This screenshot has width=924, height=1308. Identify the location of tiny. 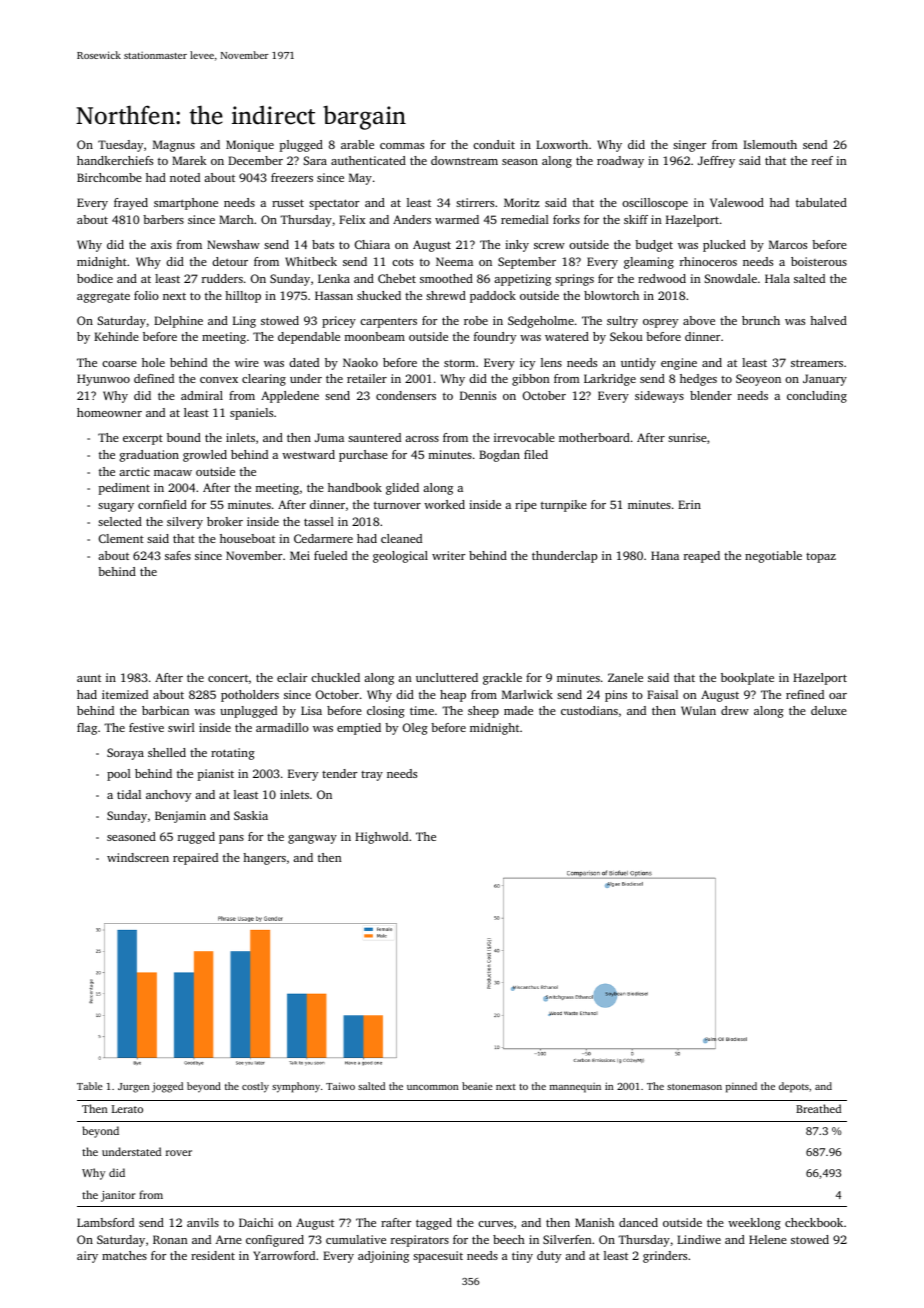
(522, 1257).
